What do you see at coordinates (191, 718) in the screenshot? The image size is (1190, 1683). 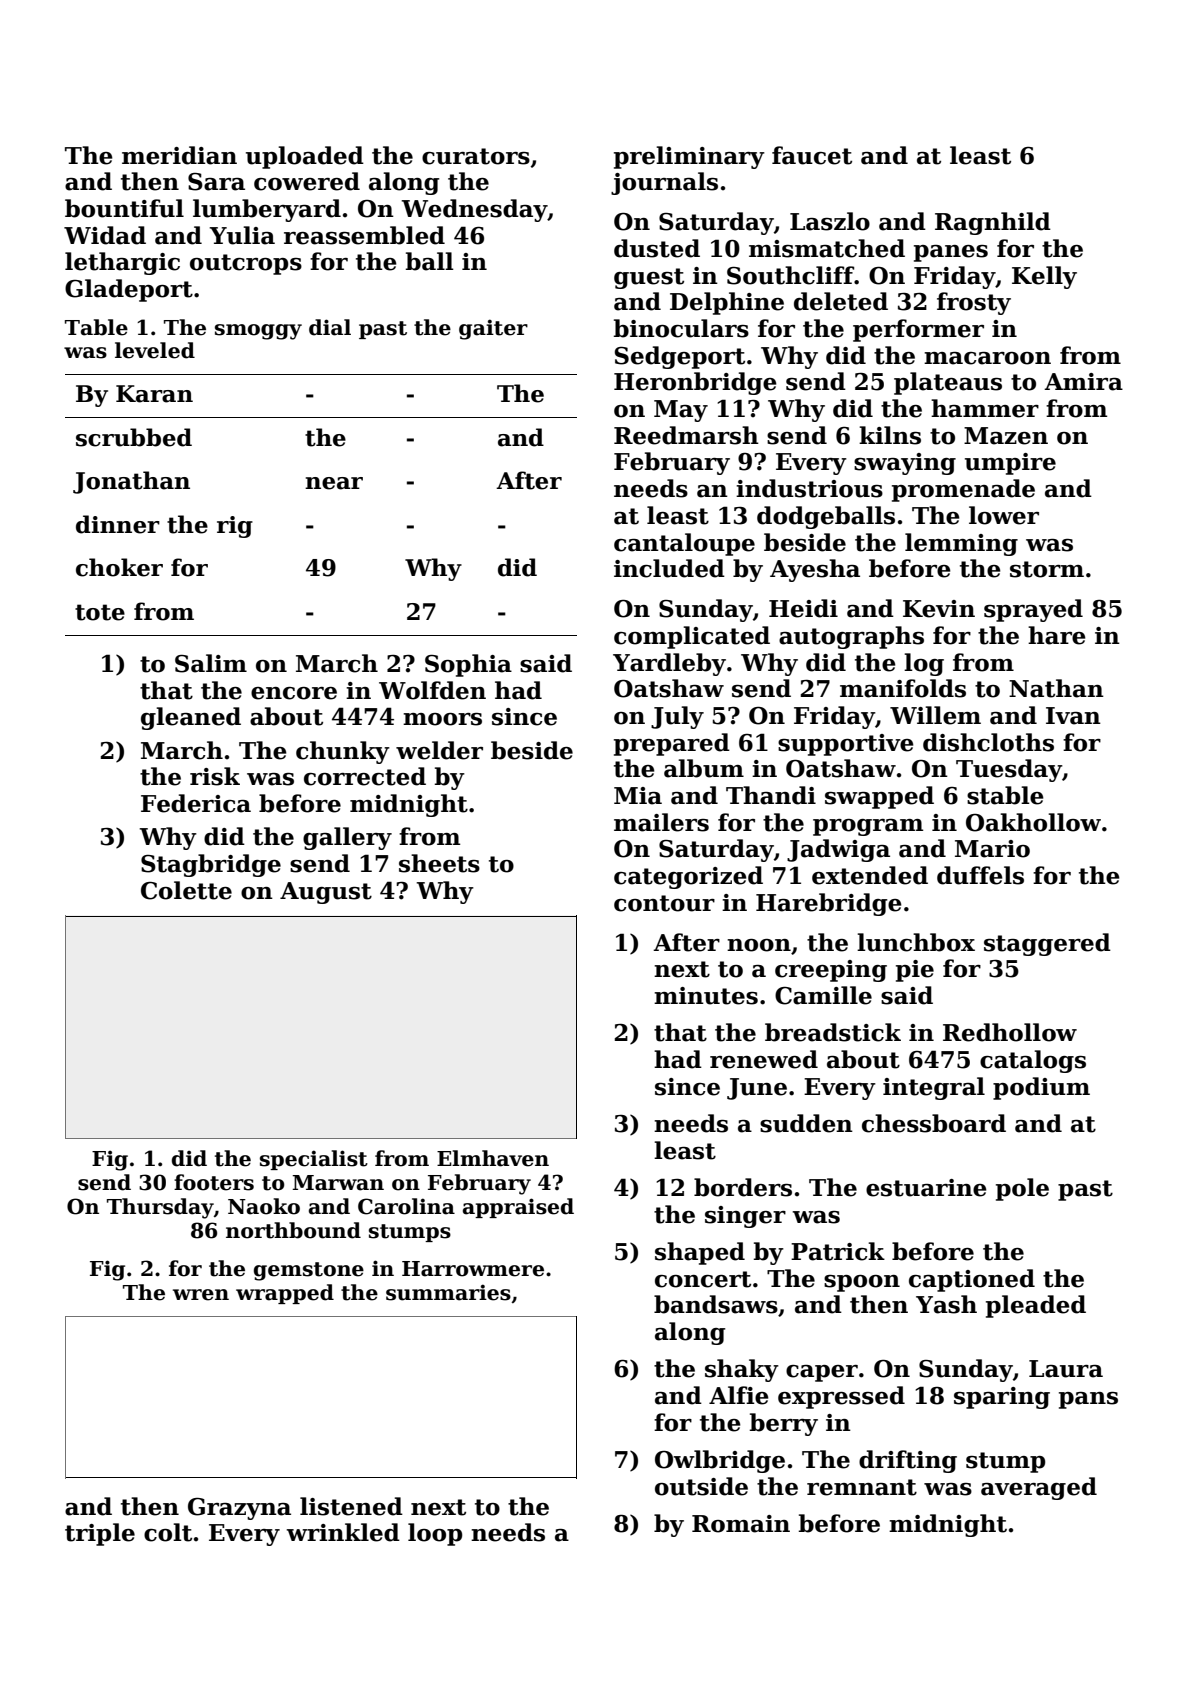 I see `gleaned` at bounding box center [191, 718].
